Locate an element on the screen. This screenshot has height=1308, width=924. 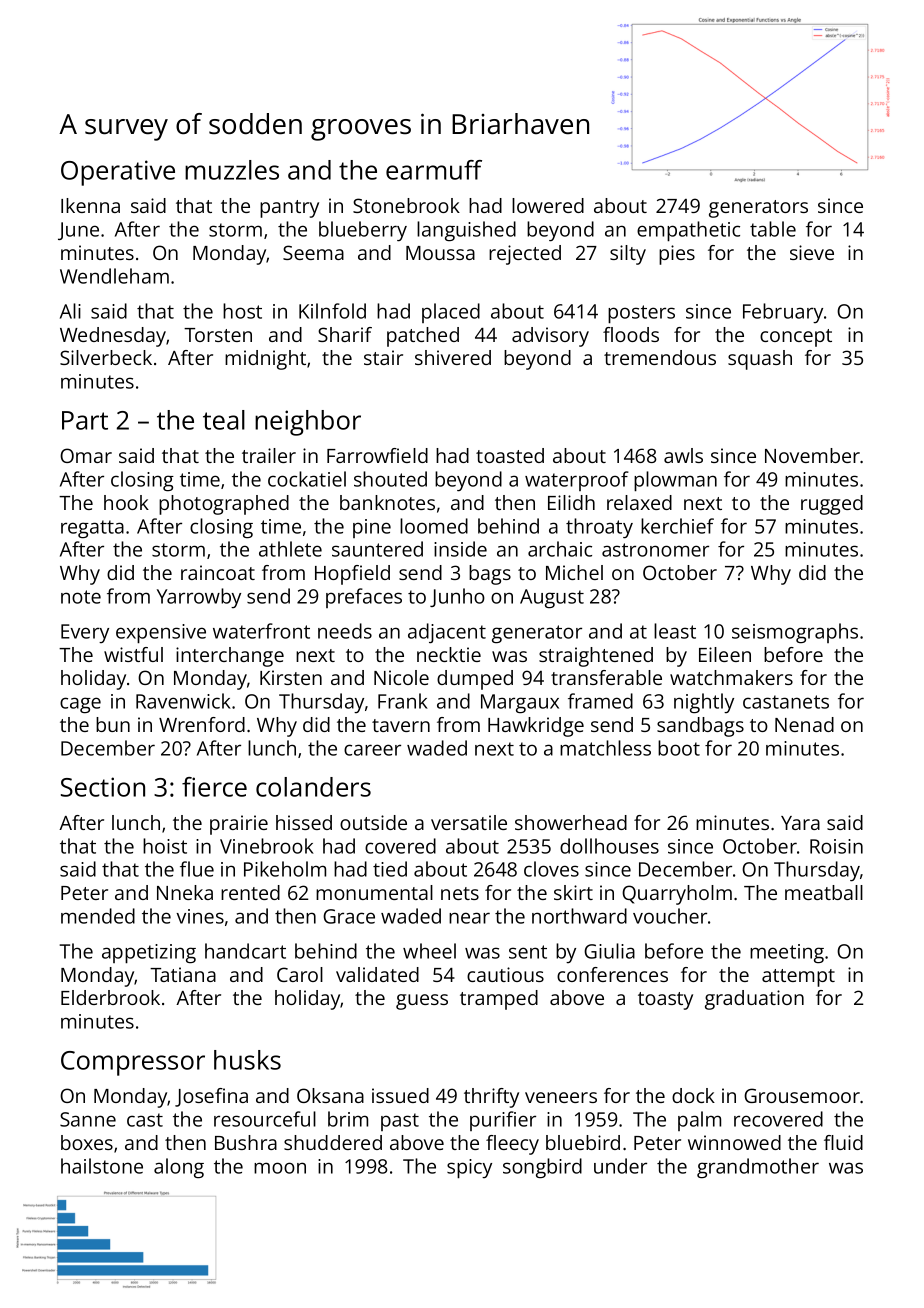
Operative is located at coordinates (118, 173).
